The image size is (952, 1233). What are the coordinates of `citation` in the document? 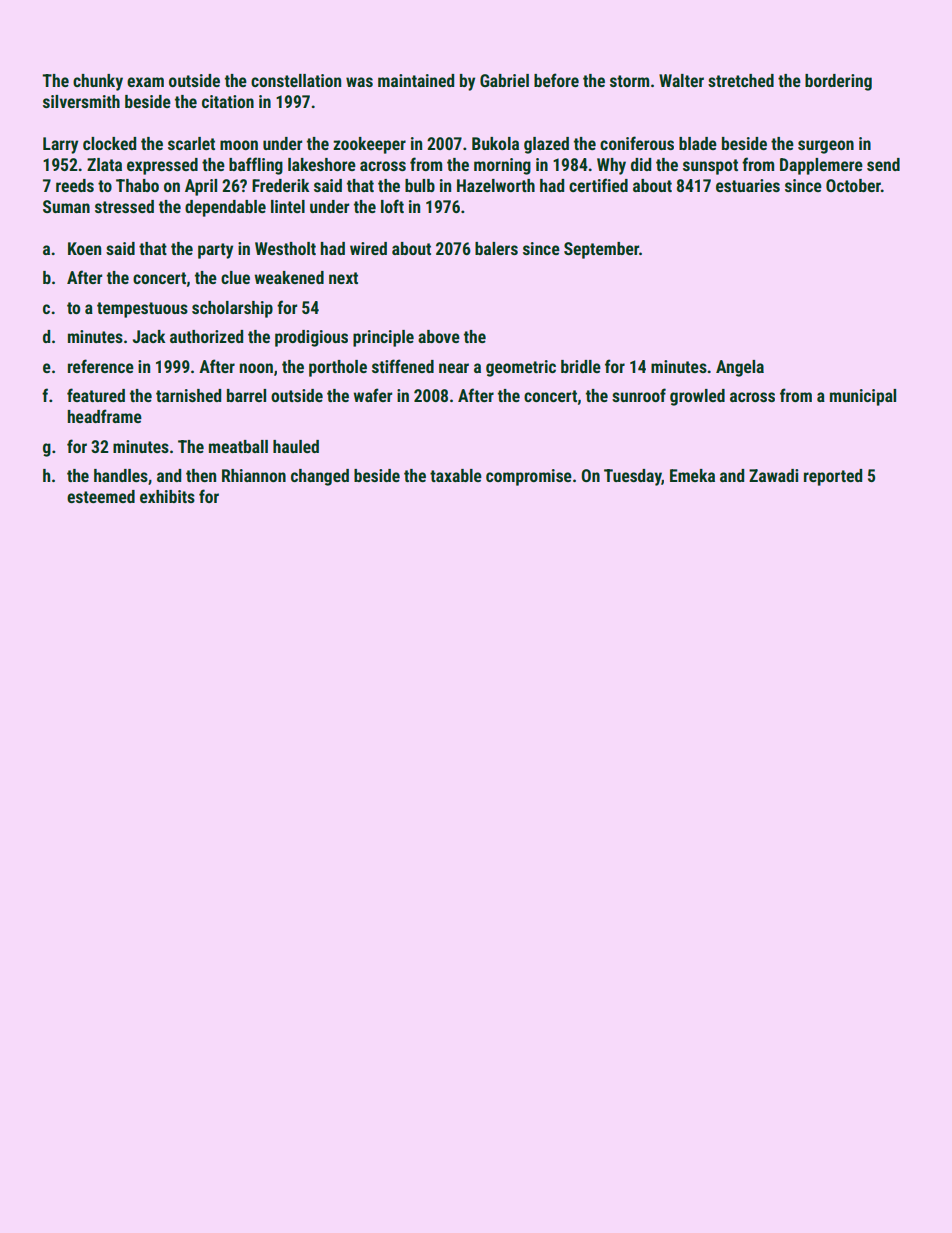 It's located at (228, 101).
